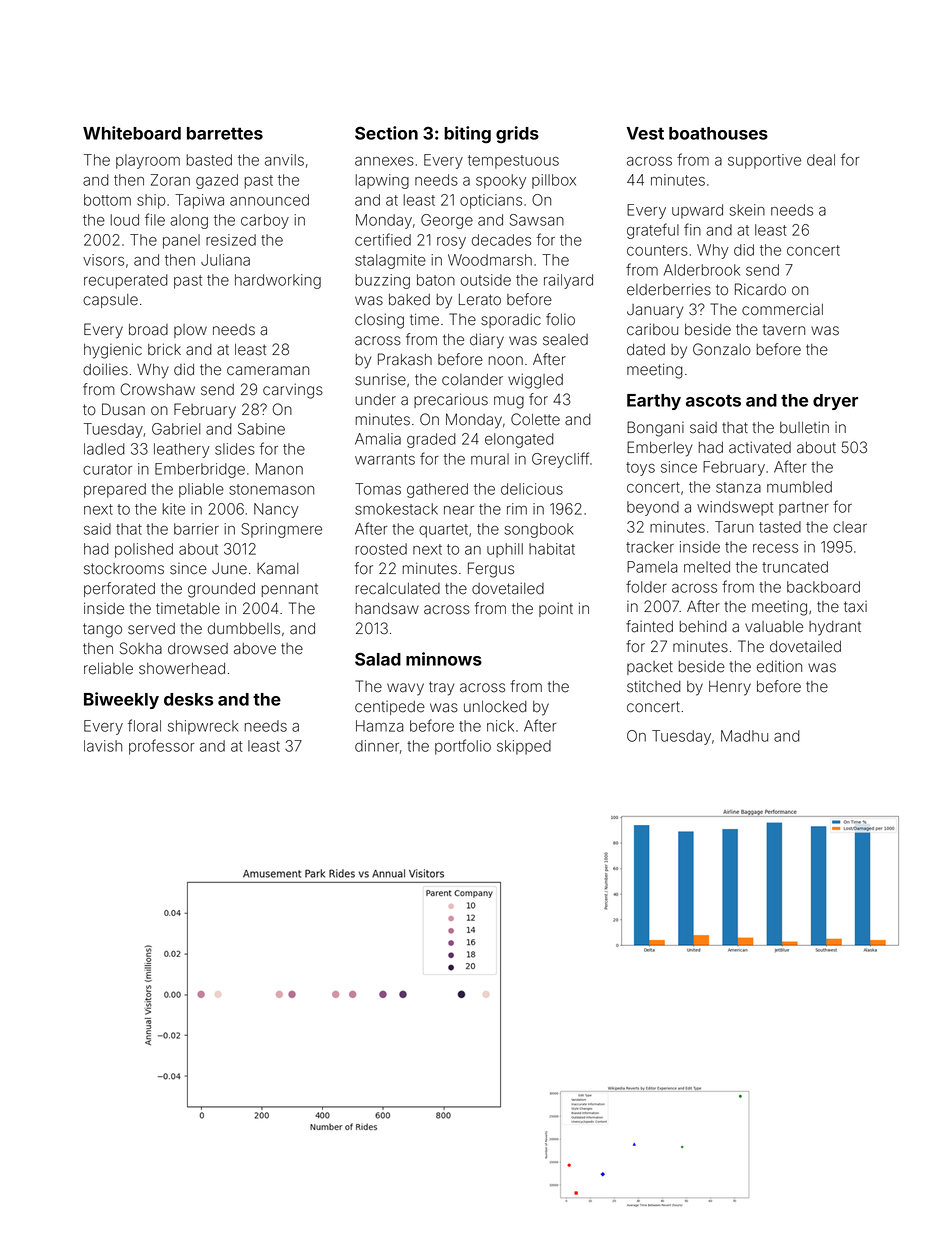  Describe the element at coordinates (132, 133) in the page. I see `Whiteboard` at that location.
